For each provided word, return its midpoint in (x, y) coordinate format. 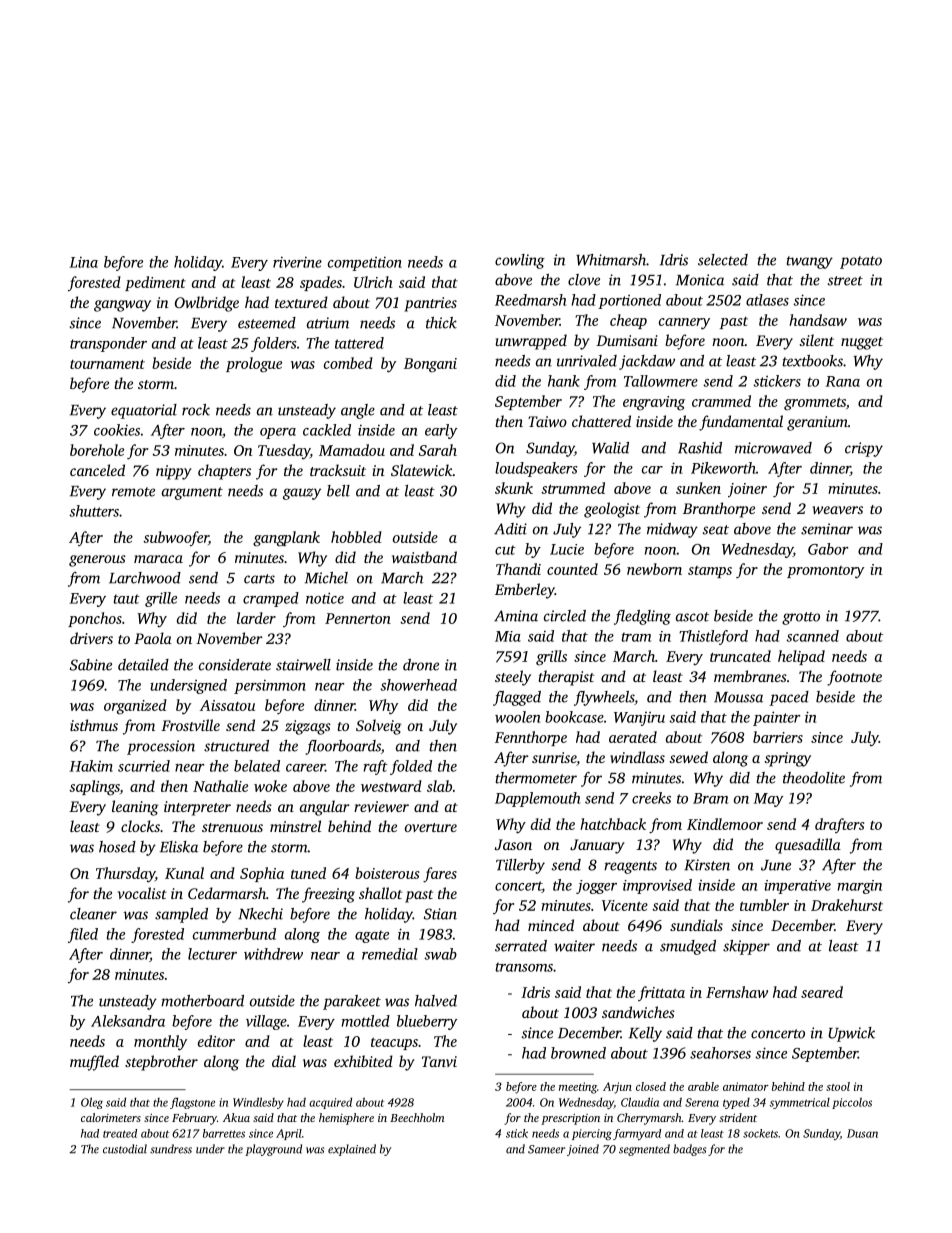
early (441, 431)
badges (689, 1150)
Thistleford (713, 637)
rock (196, 410)
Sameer (546, 1149)
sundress (171, 1149)
